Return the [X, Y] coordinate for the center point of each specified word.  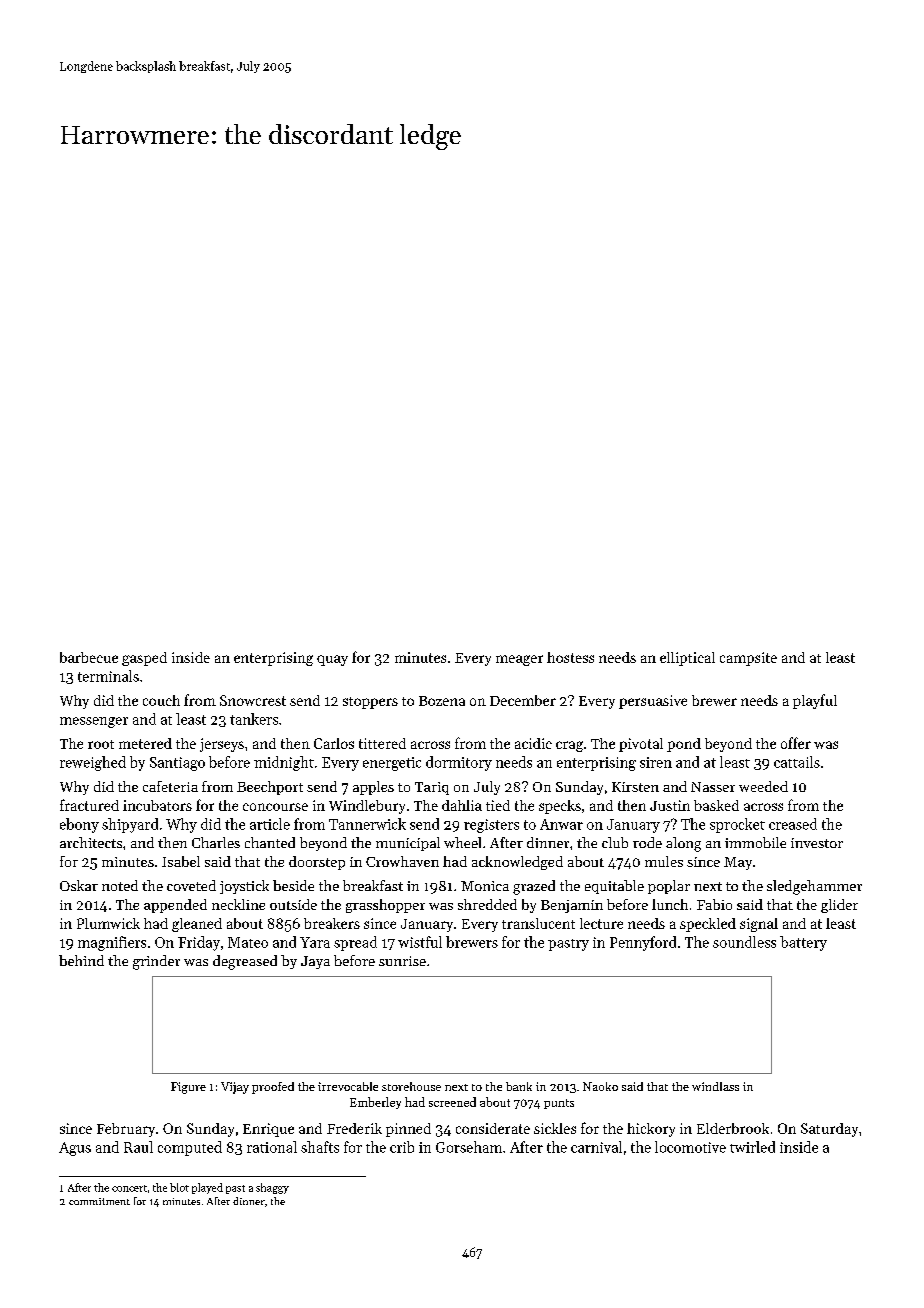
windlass [715, 1086]
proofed [273, 1088]
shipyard [130, 825]
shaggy [272, 1188]
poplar [669, 887]
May [738, 863]
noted [120, 885]
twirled [752, 1147]
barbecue [89, 657]
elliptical [687, 659]
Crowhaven [402, 861]
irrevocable [348, 1086]
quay [332, 660]
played [207, 1188]
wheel [462, 842]
